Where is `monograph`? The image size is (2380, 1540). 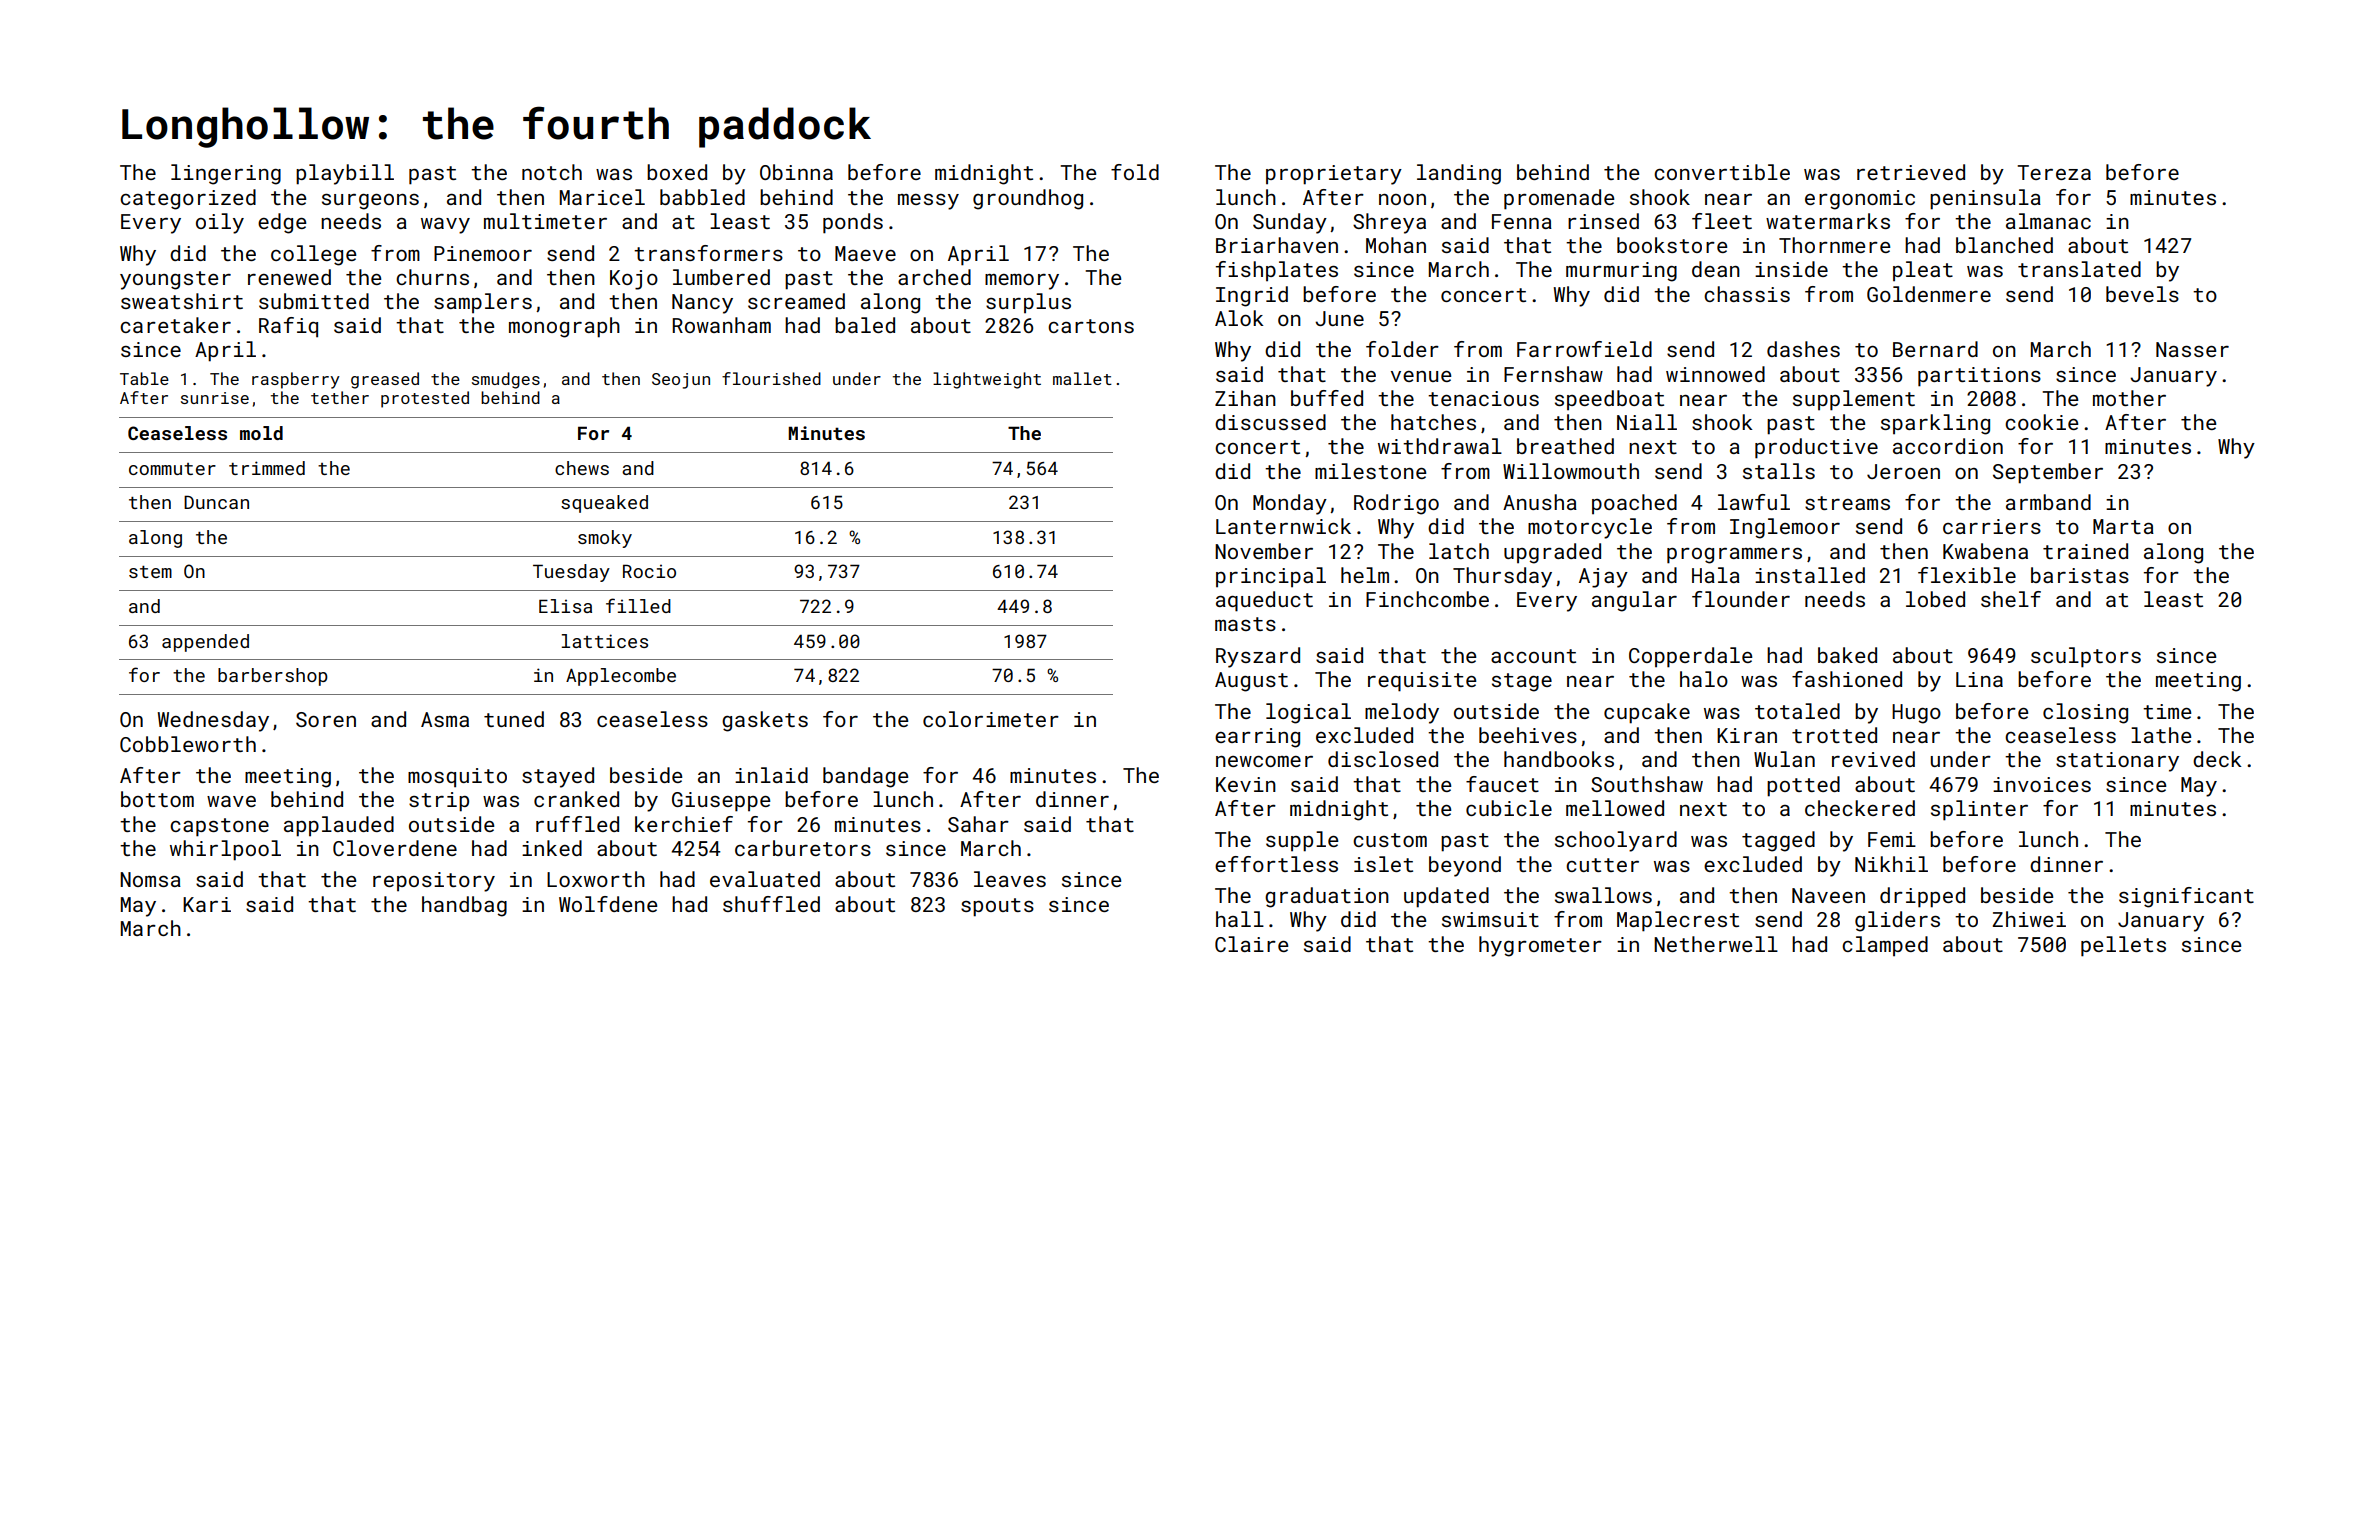
monograph is located at coordinates (564, 327).
